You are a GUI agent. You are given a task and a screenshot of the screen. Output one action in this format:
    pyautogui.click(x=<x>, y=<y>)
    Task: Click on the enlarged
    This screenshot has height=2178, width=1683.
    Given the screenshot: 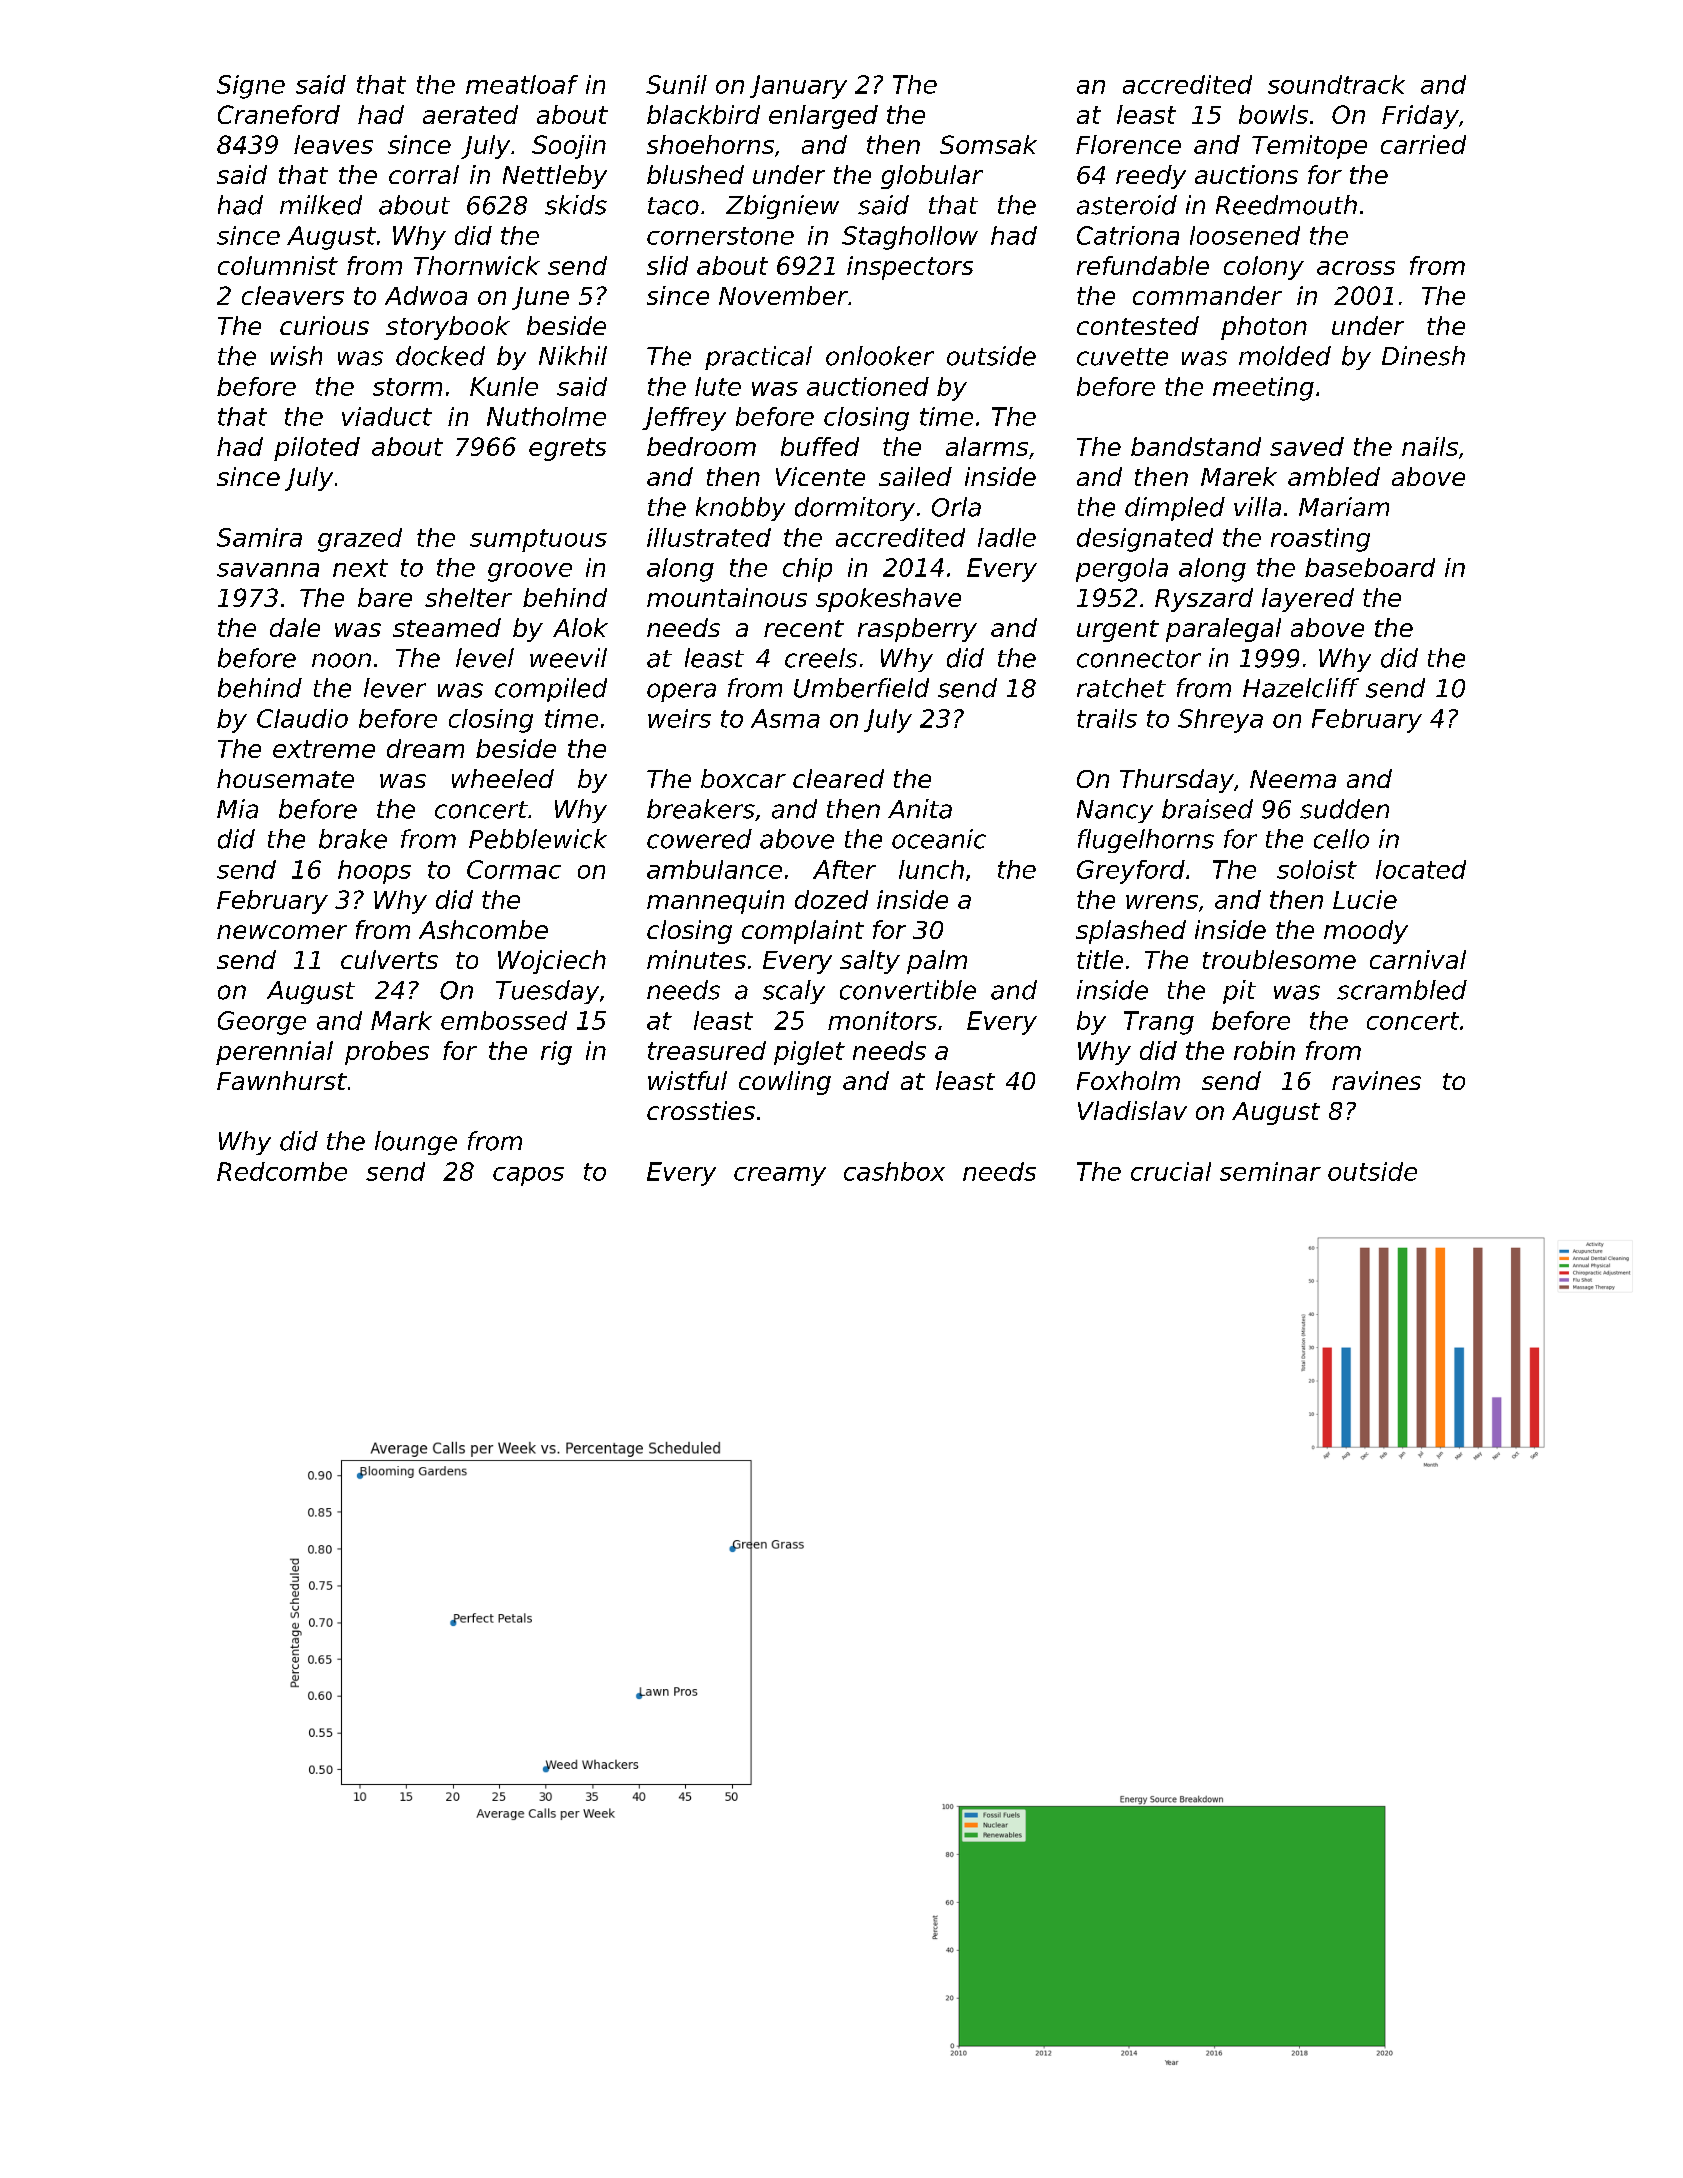 What is the action you would take?
    pyautogui.click(x=823, y=117)
